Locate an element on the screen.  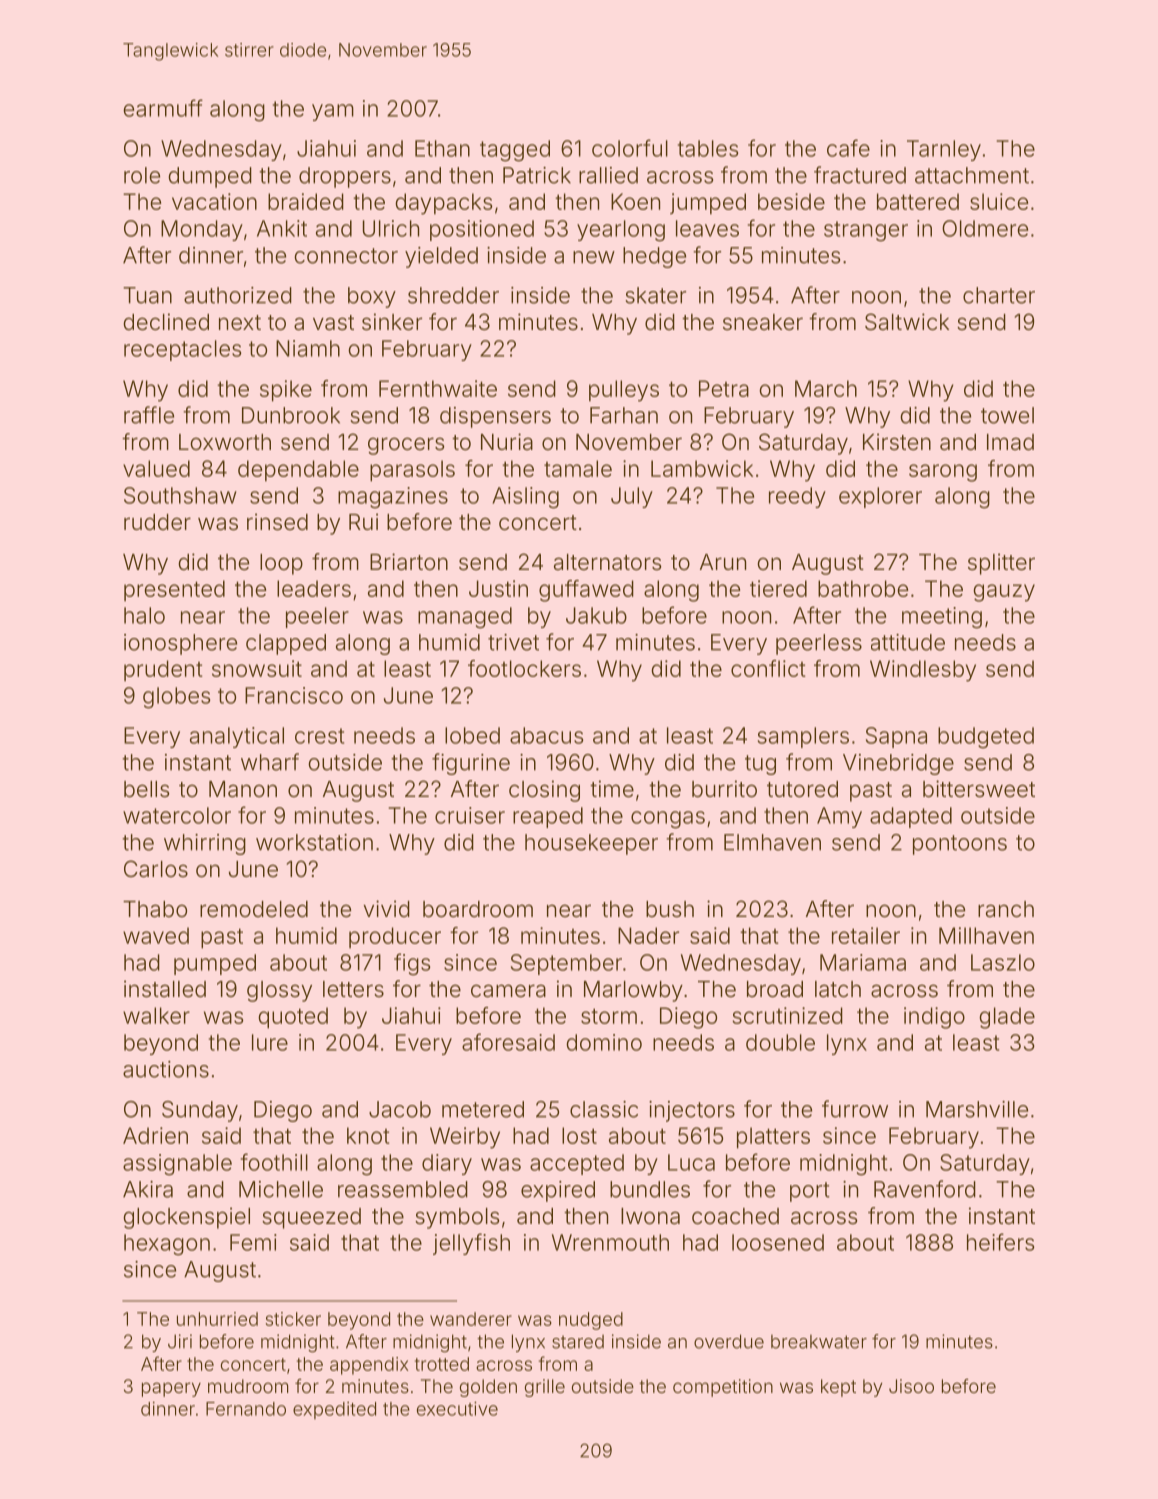
earmuff is located at coordinates (163, 108).
